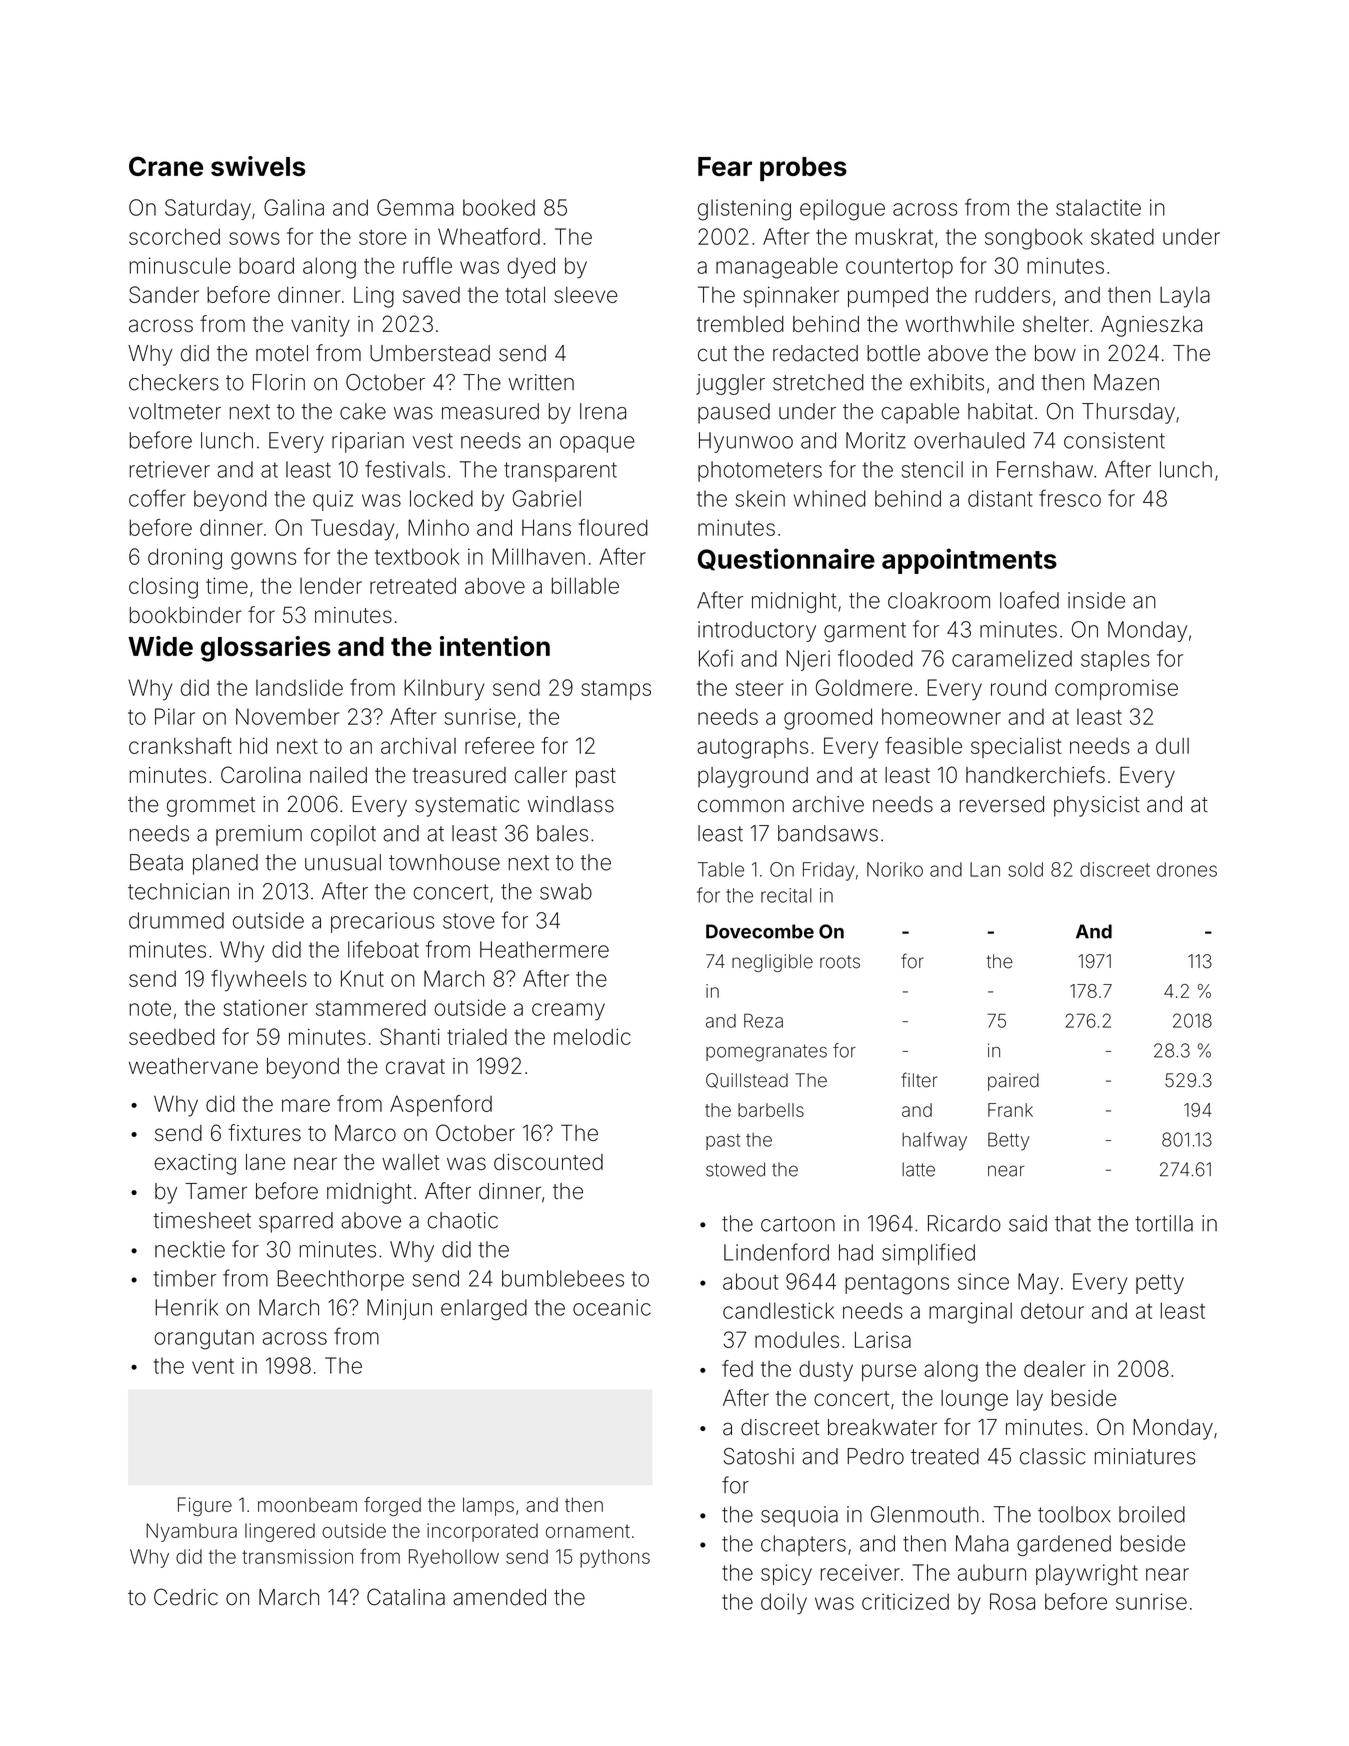 This screenshot has height=1746, width=1349. What do you see at coordinates (1025, 869) in the screenshot?
I see `sold` at bounding box center [1025, 869].
